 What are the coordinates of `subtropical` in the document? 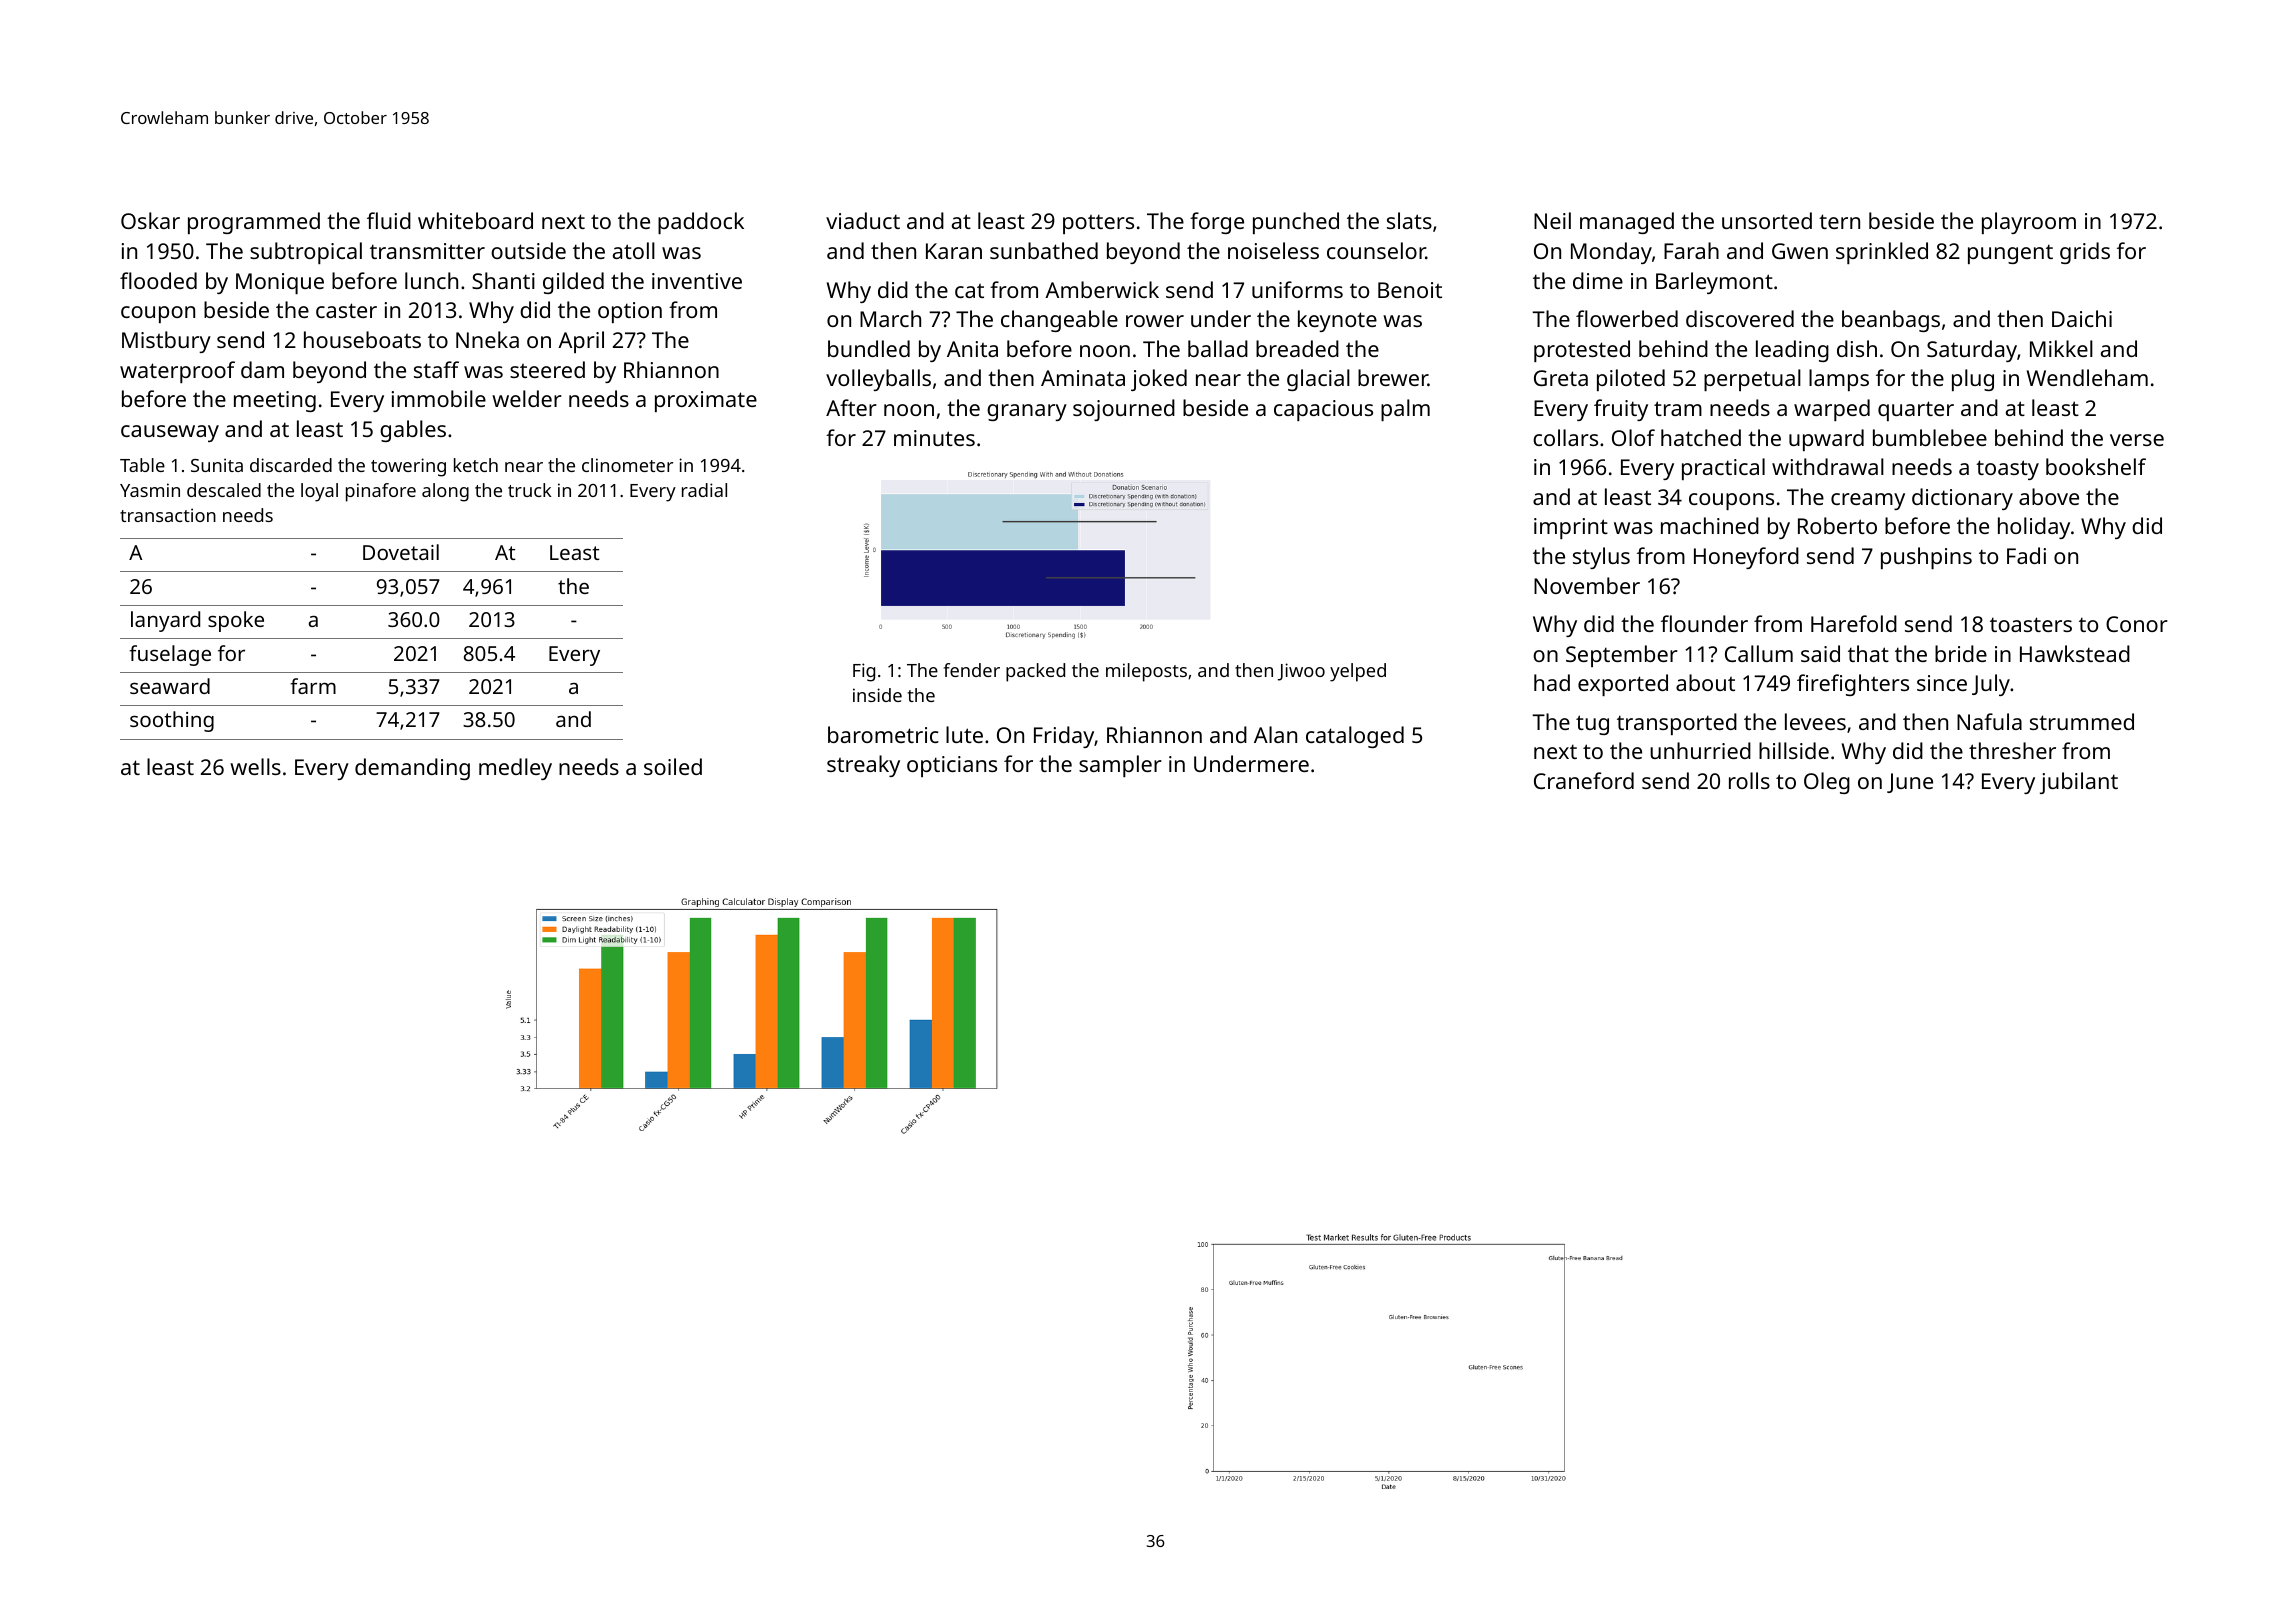 It's located at (306, 253).
